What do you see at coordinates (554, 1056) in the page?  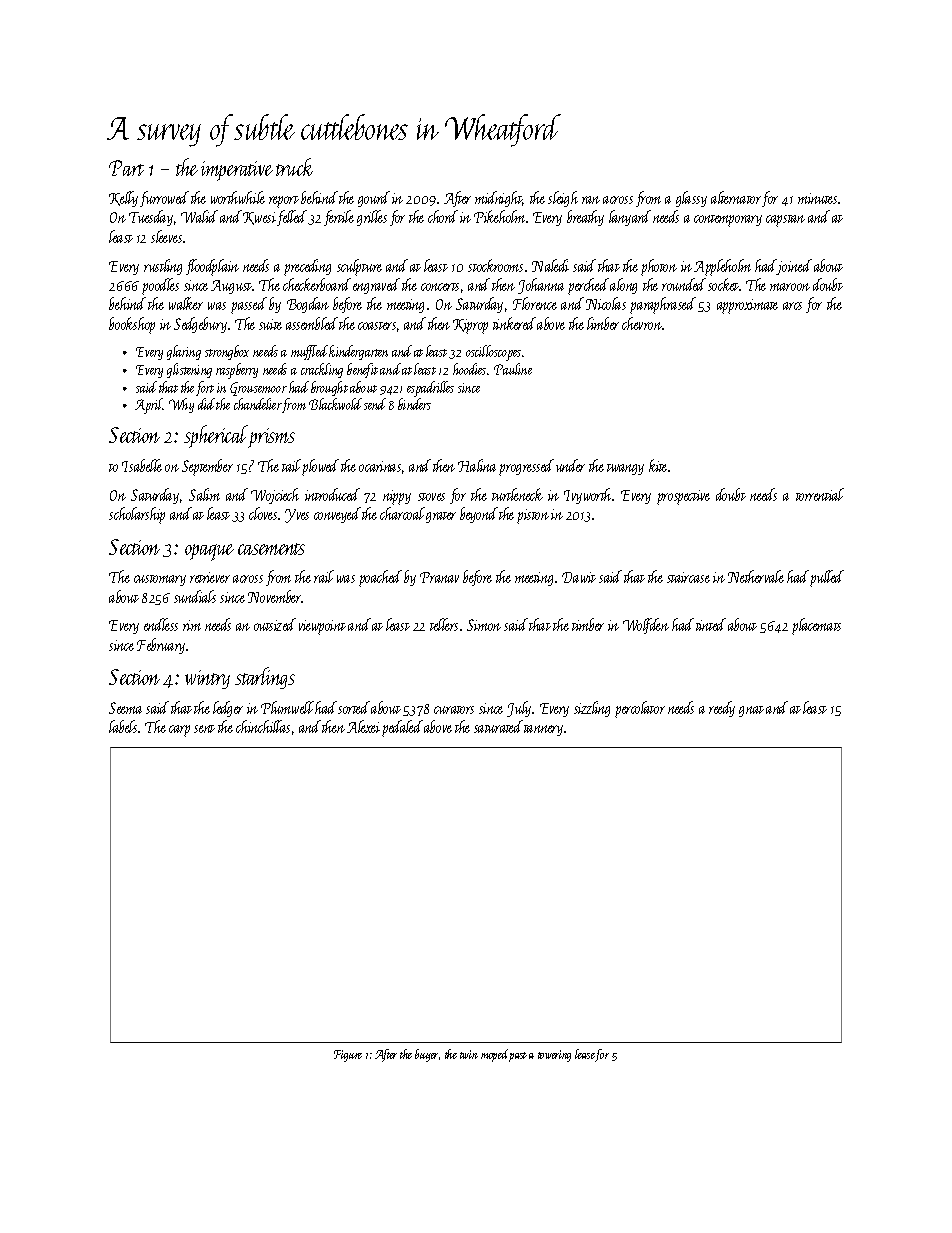 I see `towering` at bounding box center [554, 1056].
